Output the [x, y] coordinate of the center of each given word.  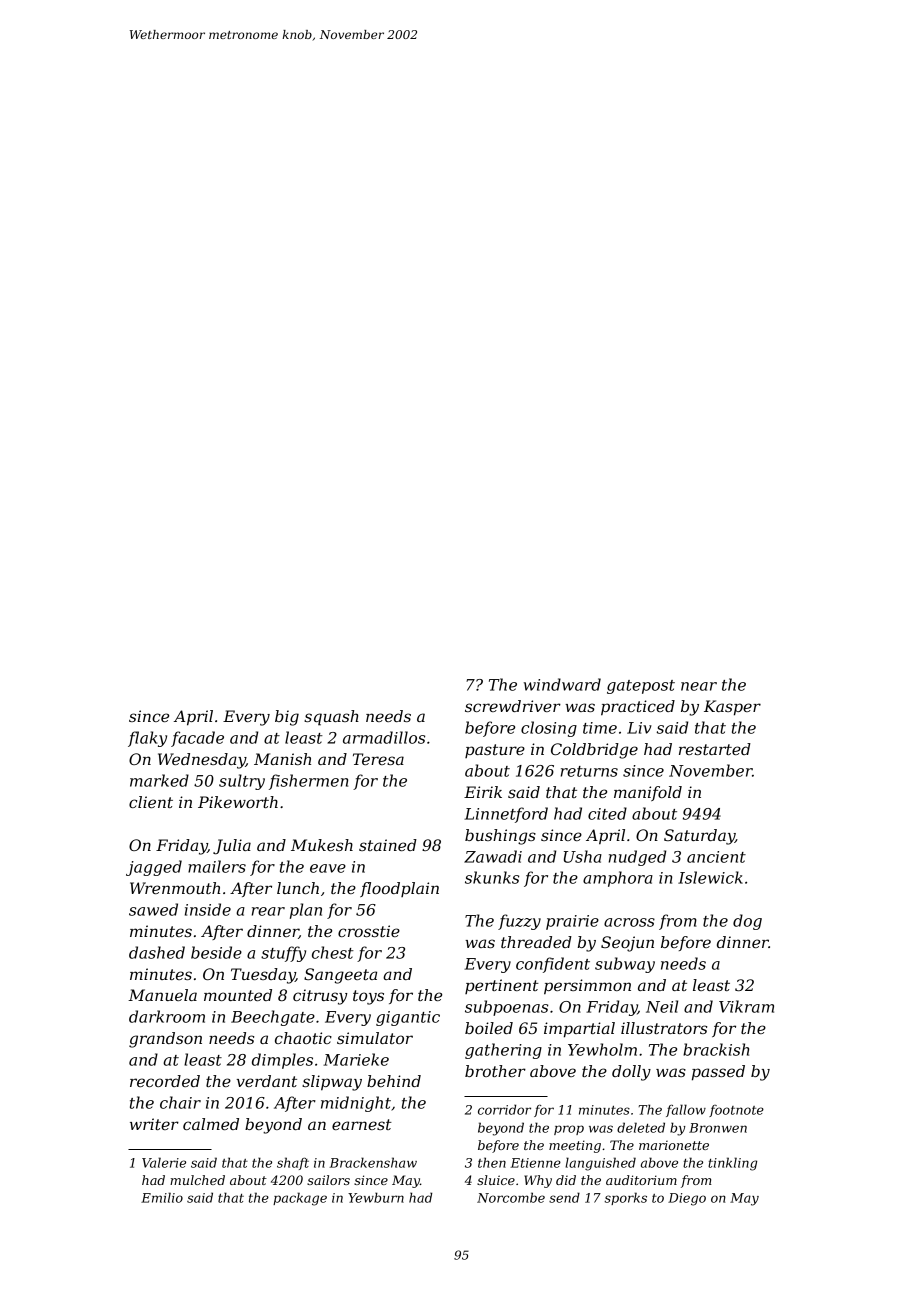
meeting [575, 1146]
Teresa [378, 759]
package [300, 1199]
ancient [716, 857]
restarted [715, 749]
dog [747, 922]
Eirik [483, 792]
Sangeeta [340, 976]
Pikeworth [238, 802]
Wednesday [202, 761]
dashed [157, 952]
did [566, 1180]
